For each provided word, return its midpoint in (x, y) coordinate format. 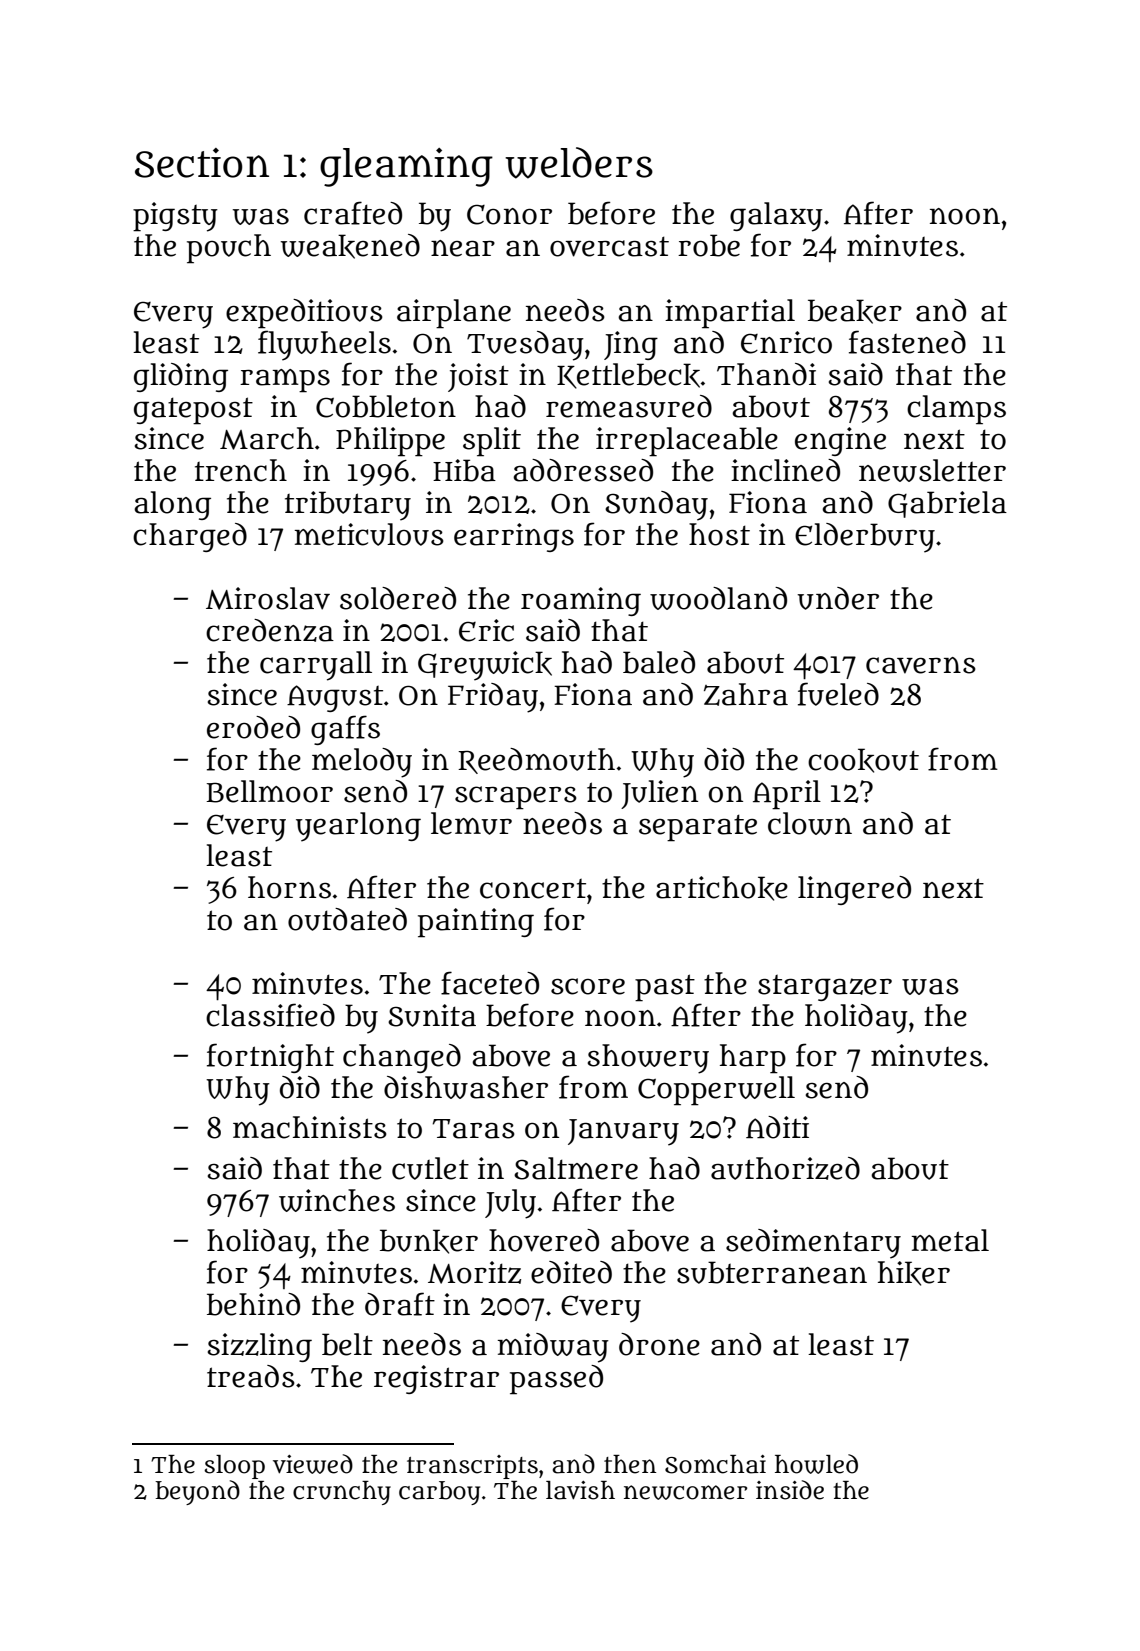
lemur (471, 823)
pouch (229, 249)
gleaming (406, 167)
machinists (310, 1127)
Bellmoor (269, 791)
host (719, 534)
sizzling (260, 1347)
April (787, 795)
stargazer (825, 988)
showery (648, 1059)
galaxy (776, 217)
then (630, 1464)
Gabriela (947, 504)
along (172, 505)
